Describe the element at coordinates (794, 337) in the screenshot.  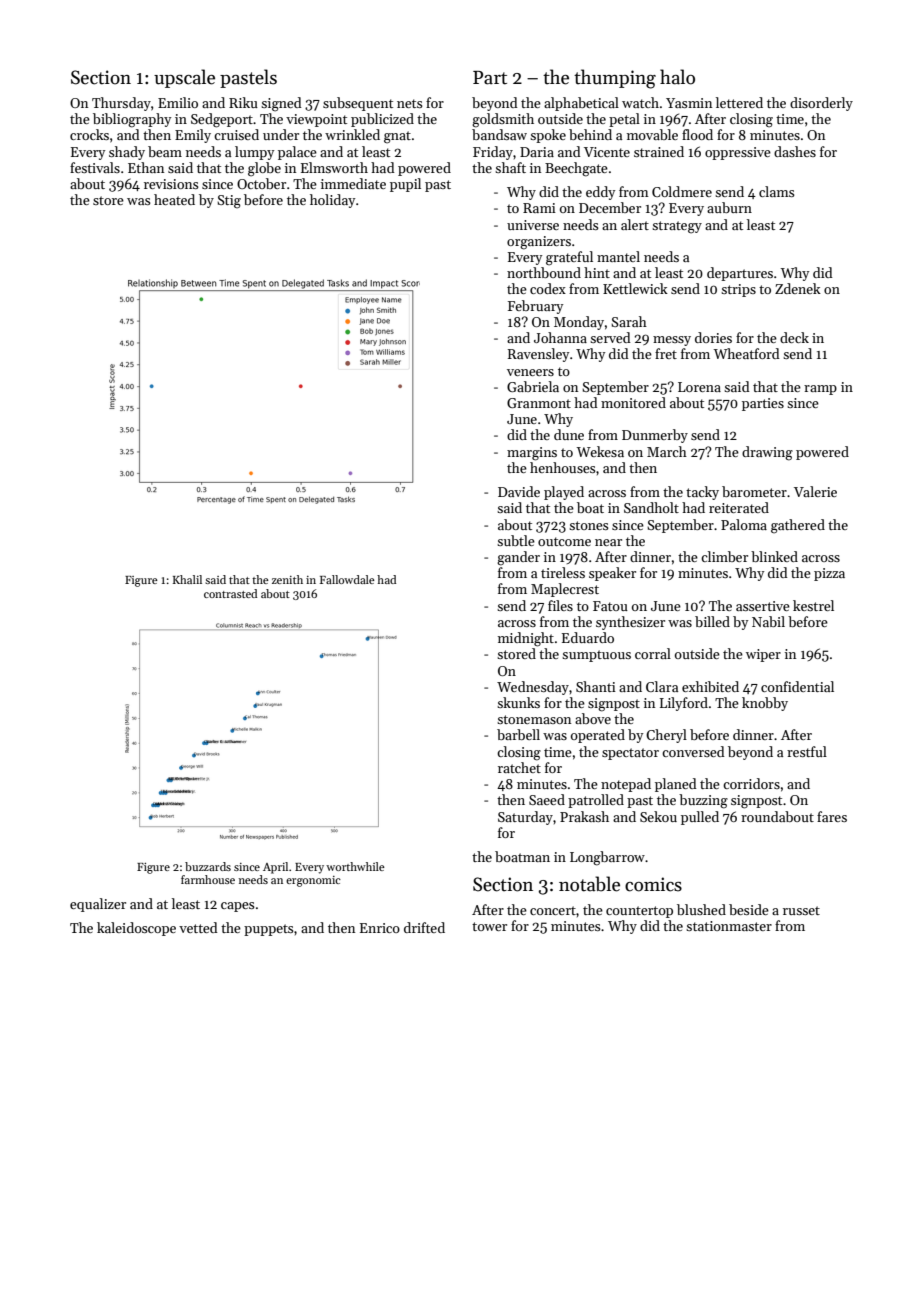
I see `deck` at that location.
